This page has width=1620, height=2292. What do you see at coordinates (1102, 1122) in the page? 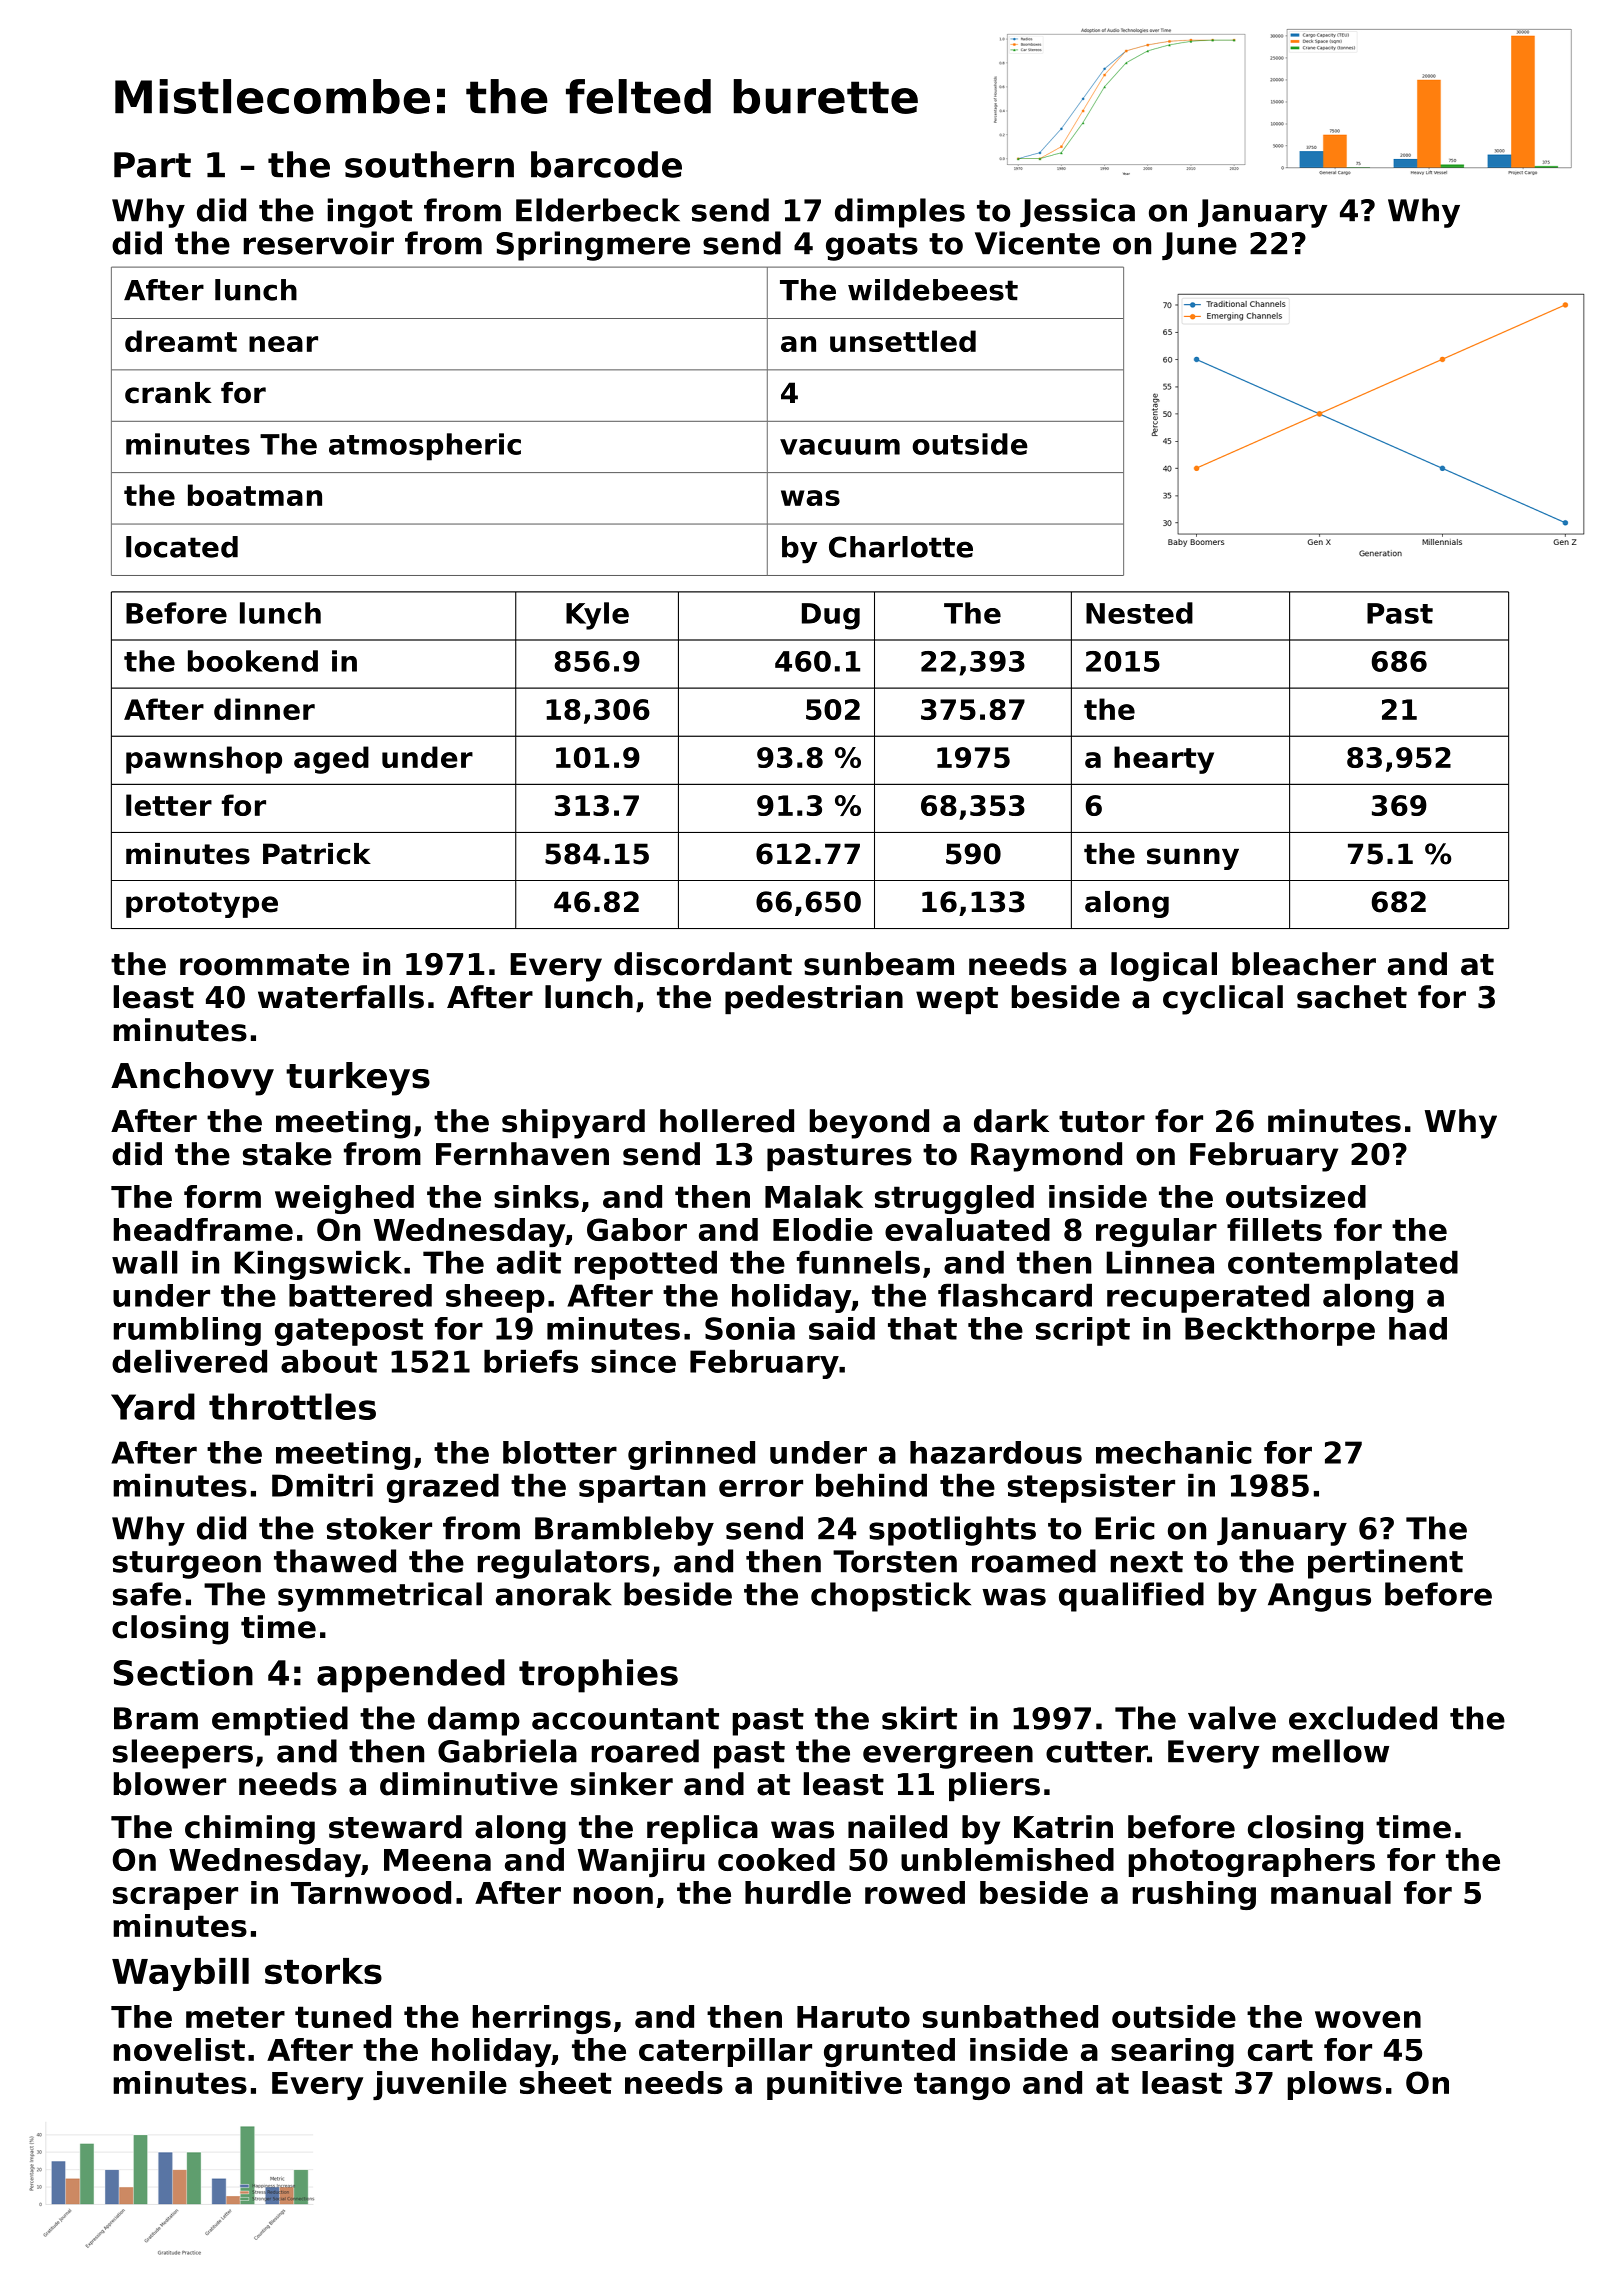
I see `tutor` at bounding box center [1102, 1122].
